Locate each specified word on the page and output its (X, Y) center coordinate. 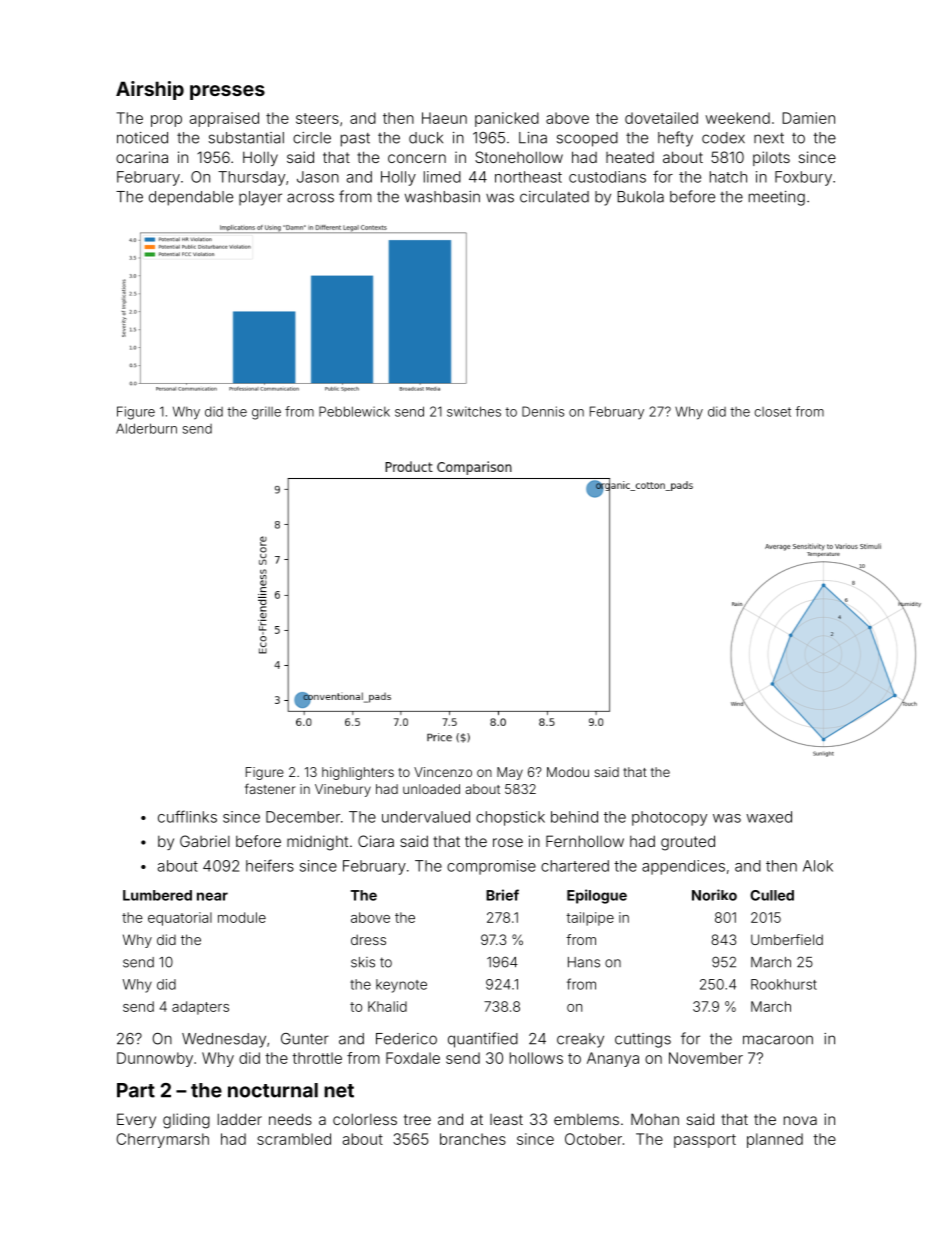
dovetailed (661, 118)
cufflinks (187, 816)
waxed (769, 817)
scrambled (294, 1139)
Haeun (444, 118)
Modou (568, 772)
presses (227, 92)
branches (473, 1139)
